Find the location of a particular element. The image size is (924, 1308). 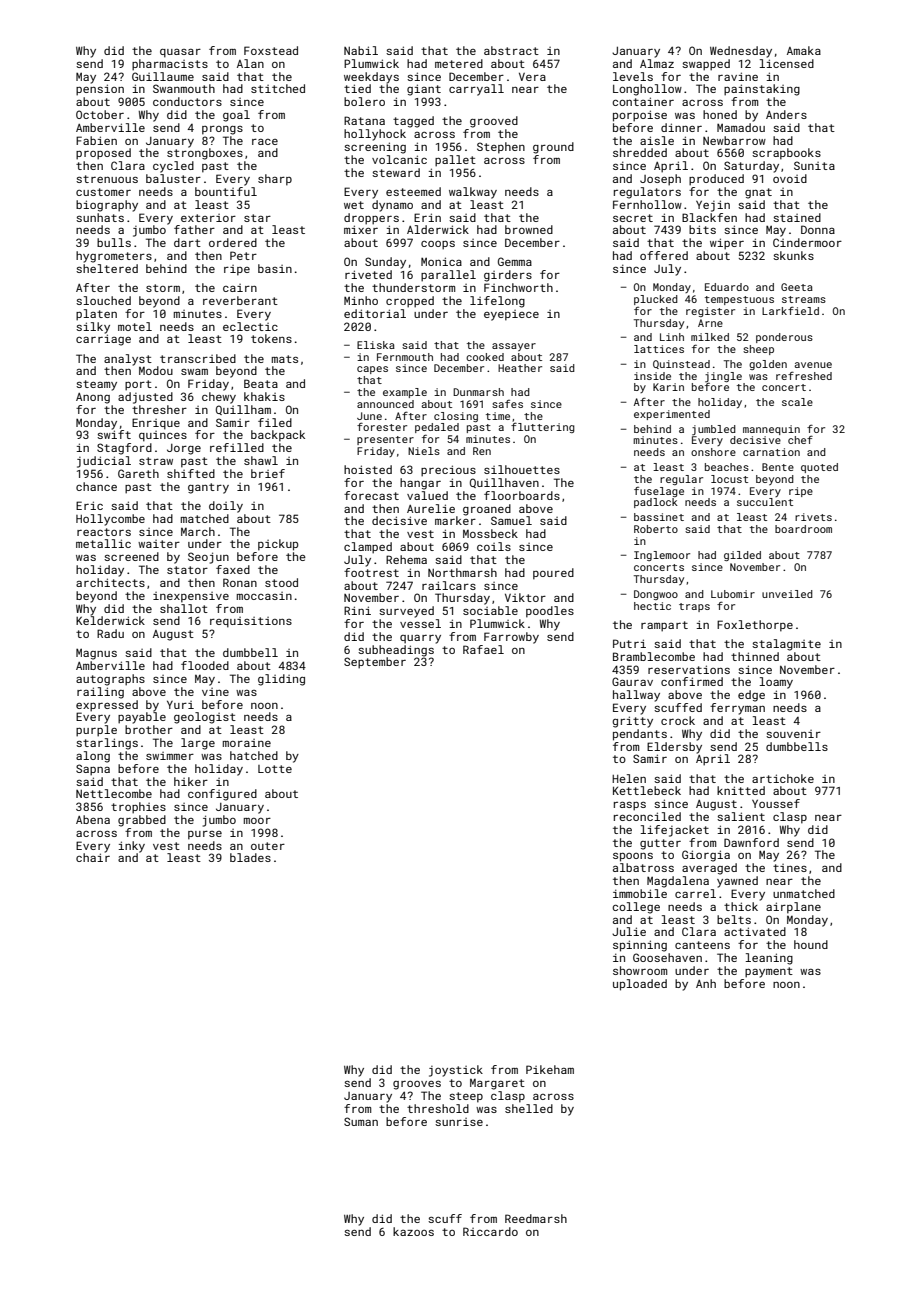

outer is located at coordinates (268, 846).
